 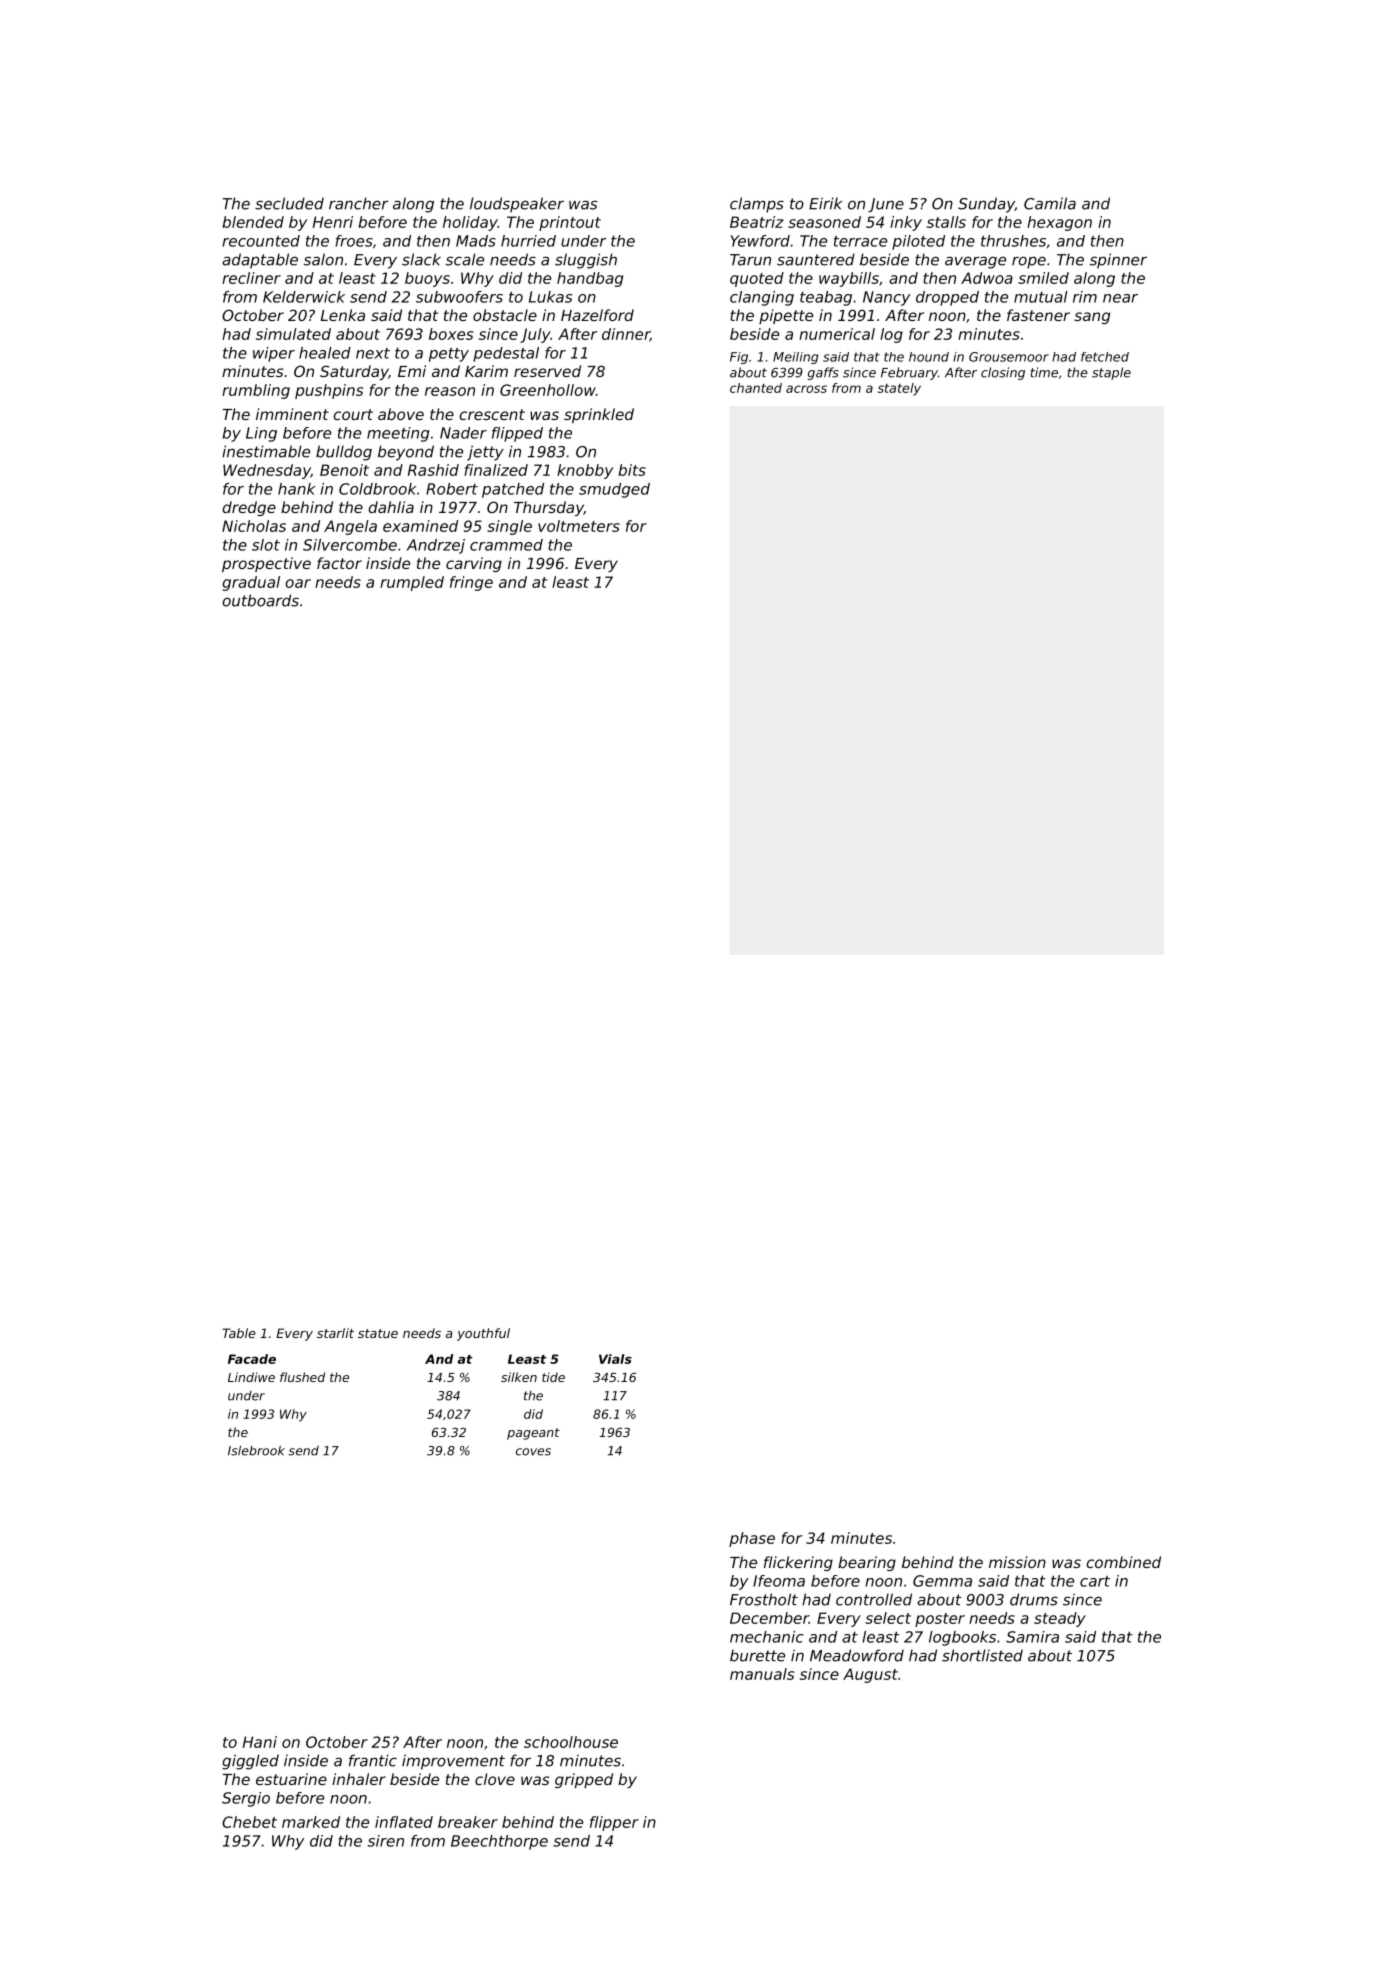 I want to click on siren, so click(x=386, y=1841).
